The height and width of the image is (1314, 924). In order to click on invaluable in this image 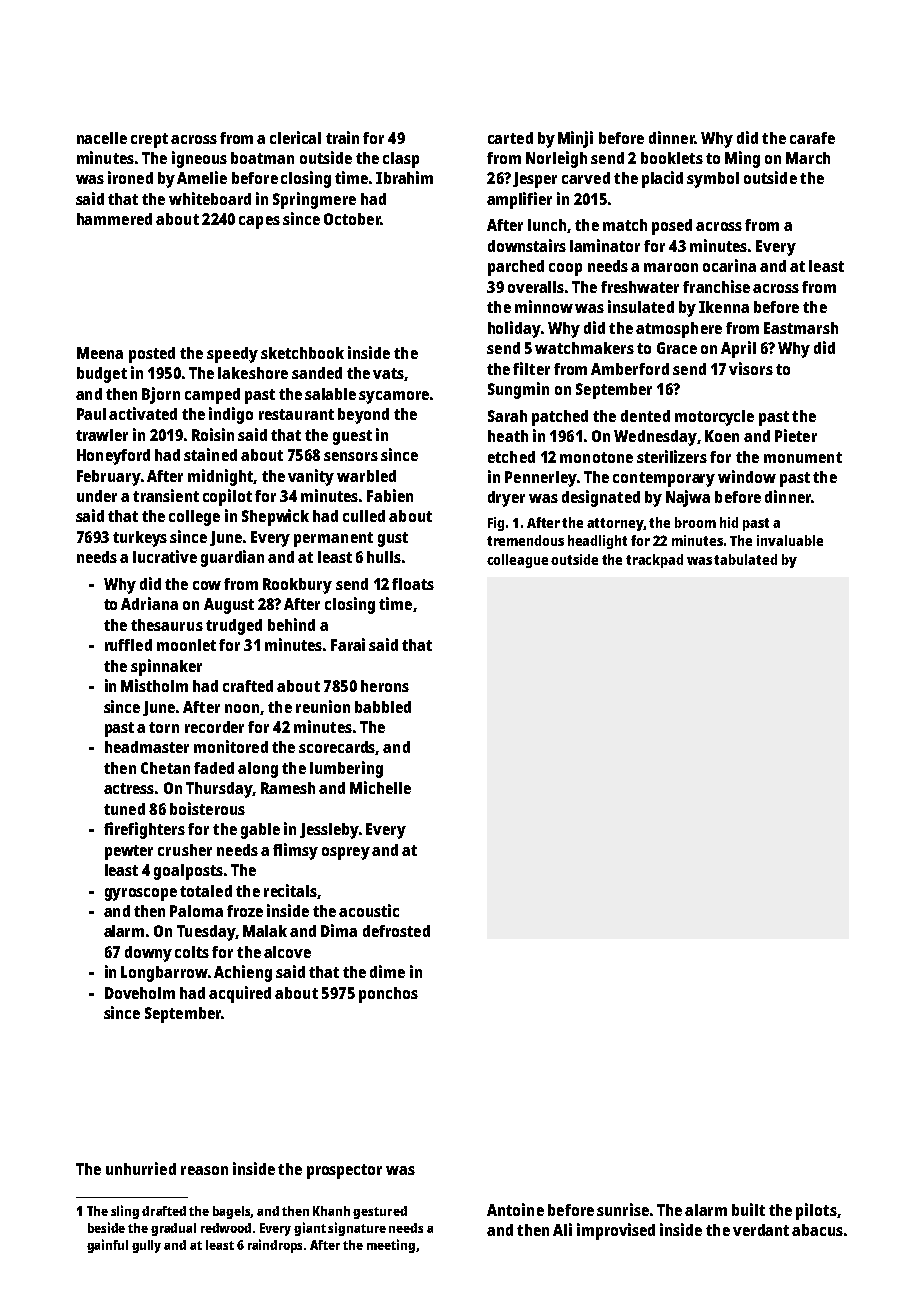, I will do `click(790, 540)`.
